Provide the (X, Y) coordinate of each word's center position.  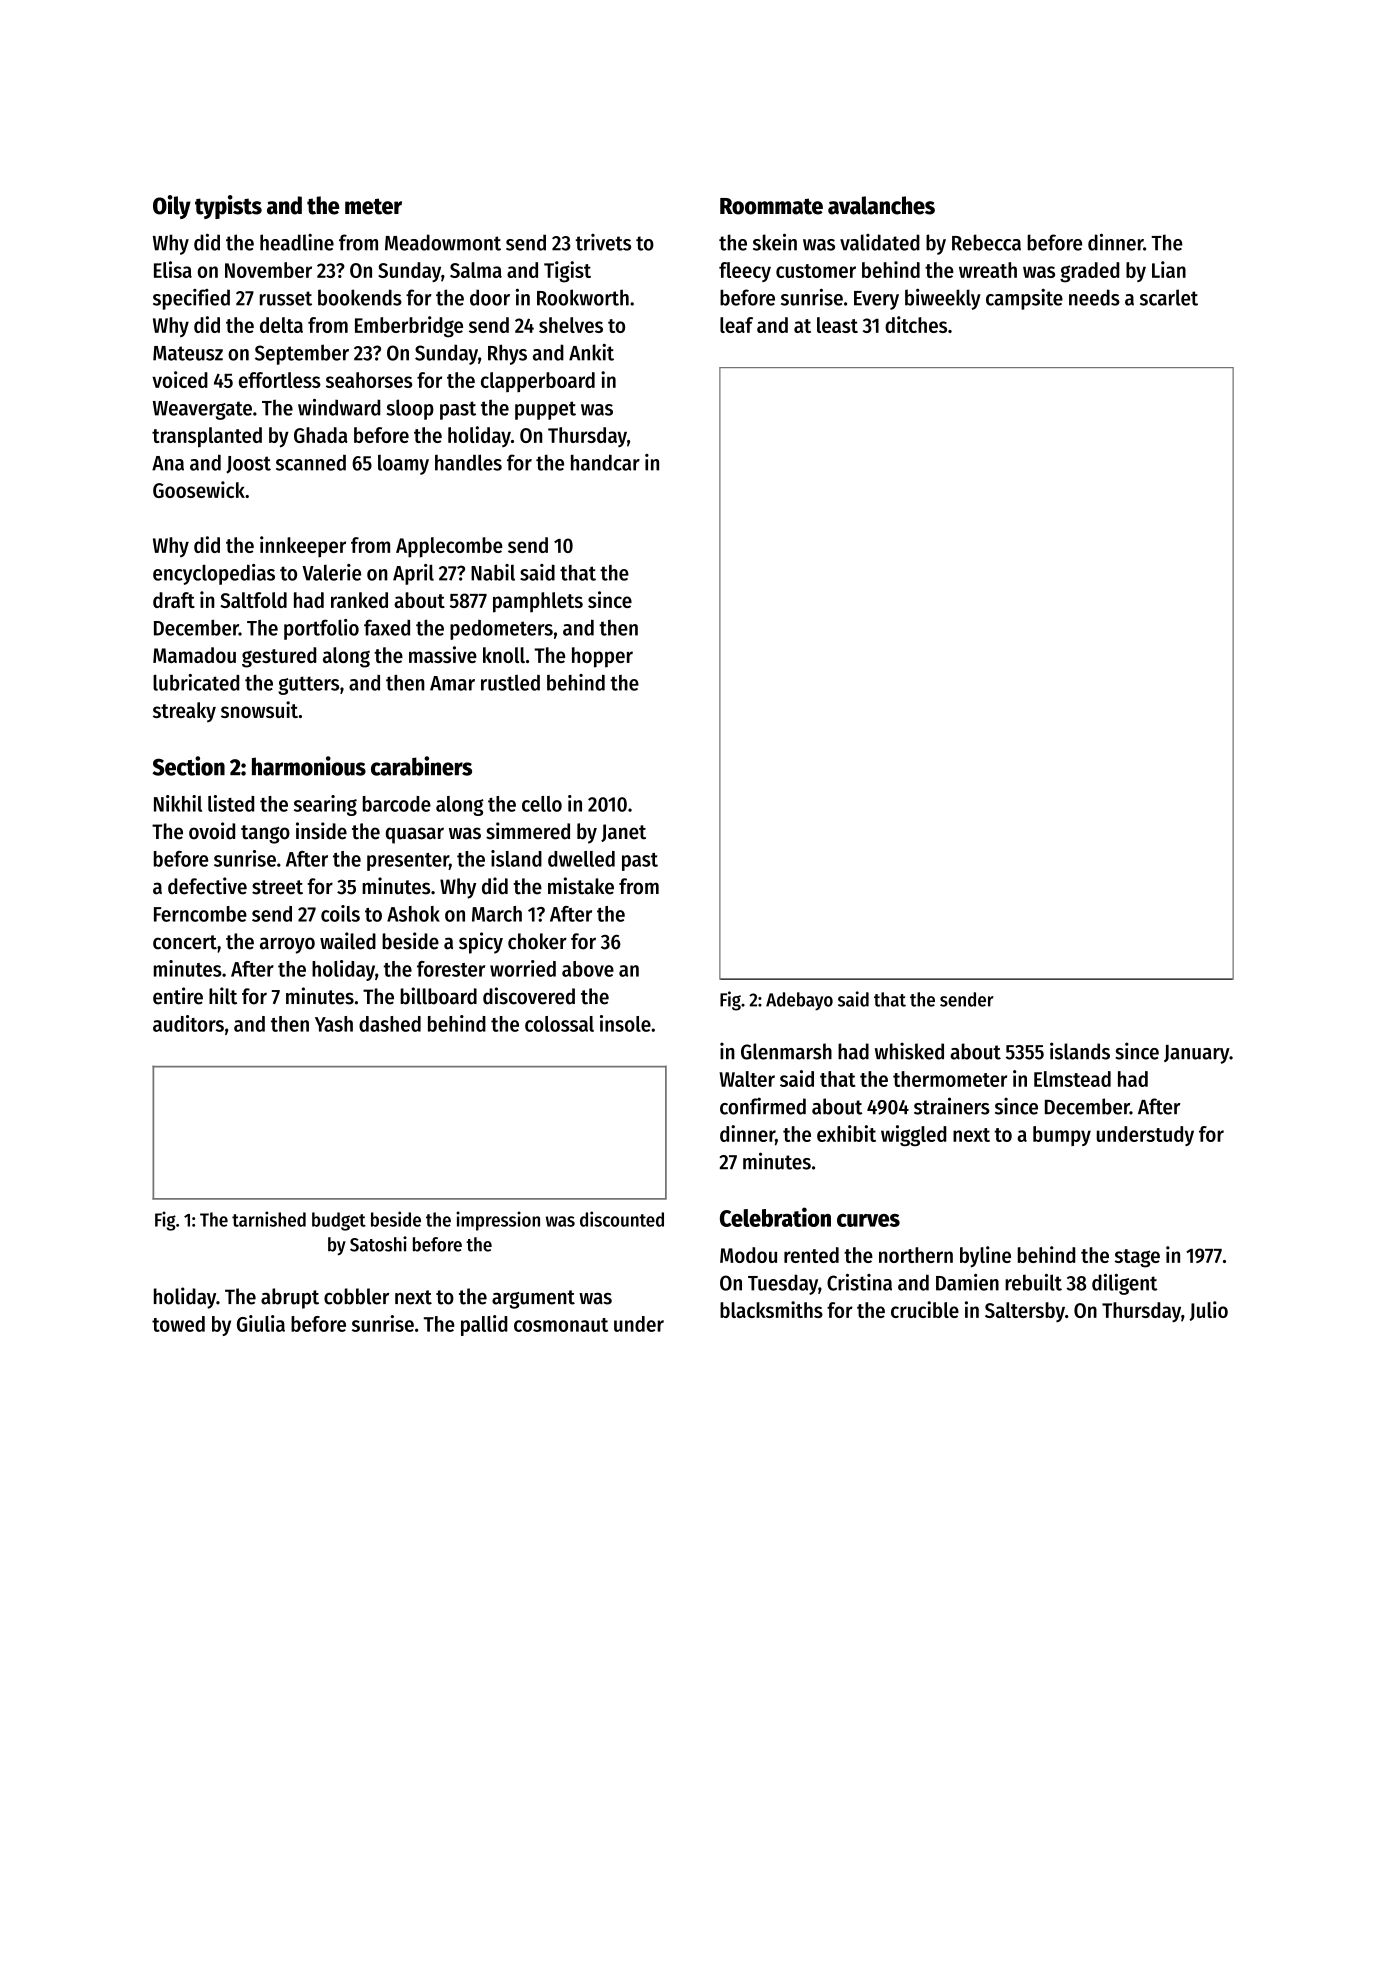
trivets (603, 242)
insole (625, 1023)
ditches (916, 324)
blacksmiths (771, 1309)
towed (178, 1324)
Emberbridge (409, 327)
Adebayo (799, 1001)
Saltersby (1025, 1312)
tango (265, 834)
